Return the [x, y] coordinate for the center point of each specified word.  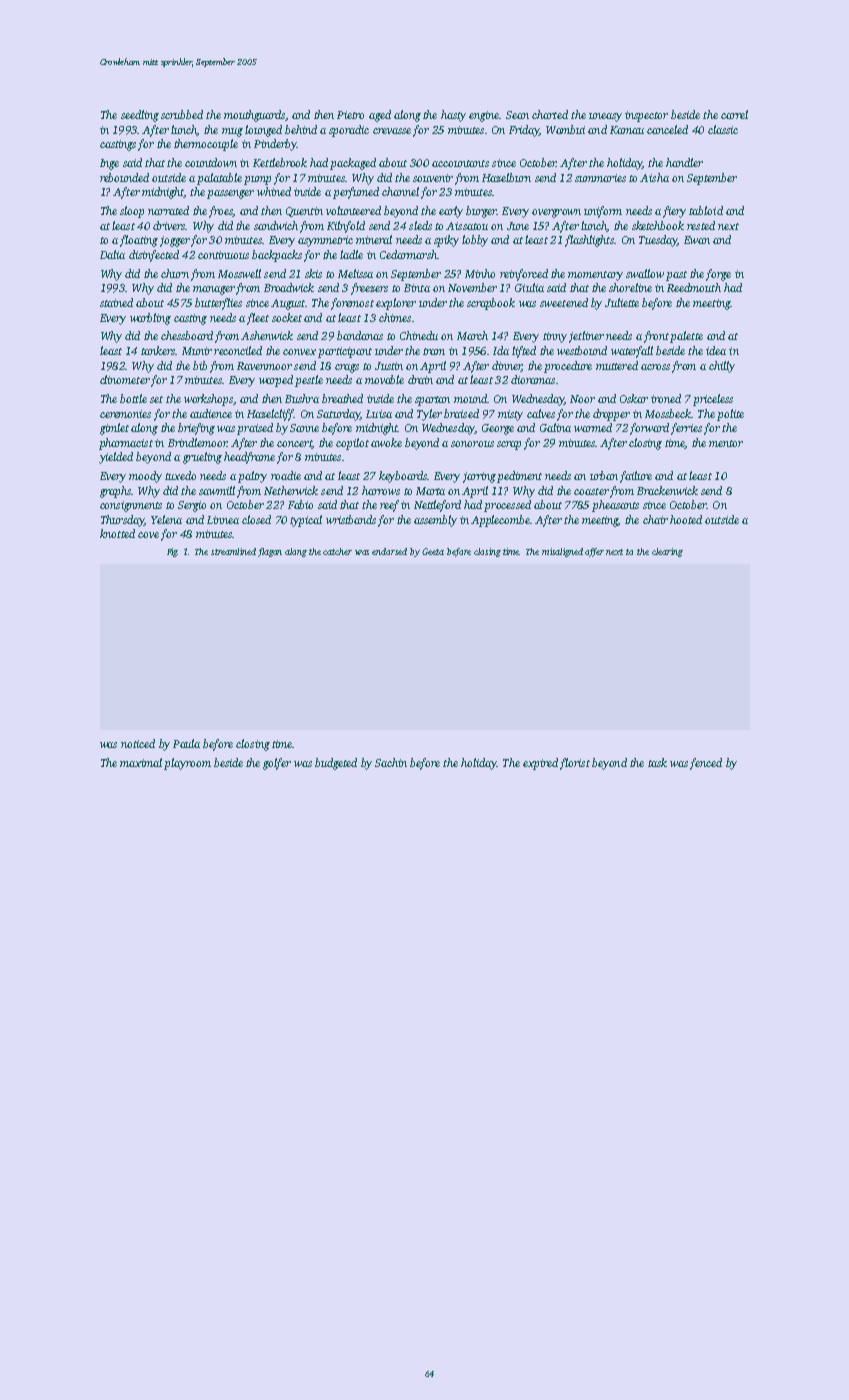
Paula [186, 743]
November [472, 287]
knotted [117, 533]
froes [221, 212]
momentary [595, 276]
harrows [381, 490]
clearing [667, 552]
